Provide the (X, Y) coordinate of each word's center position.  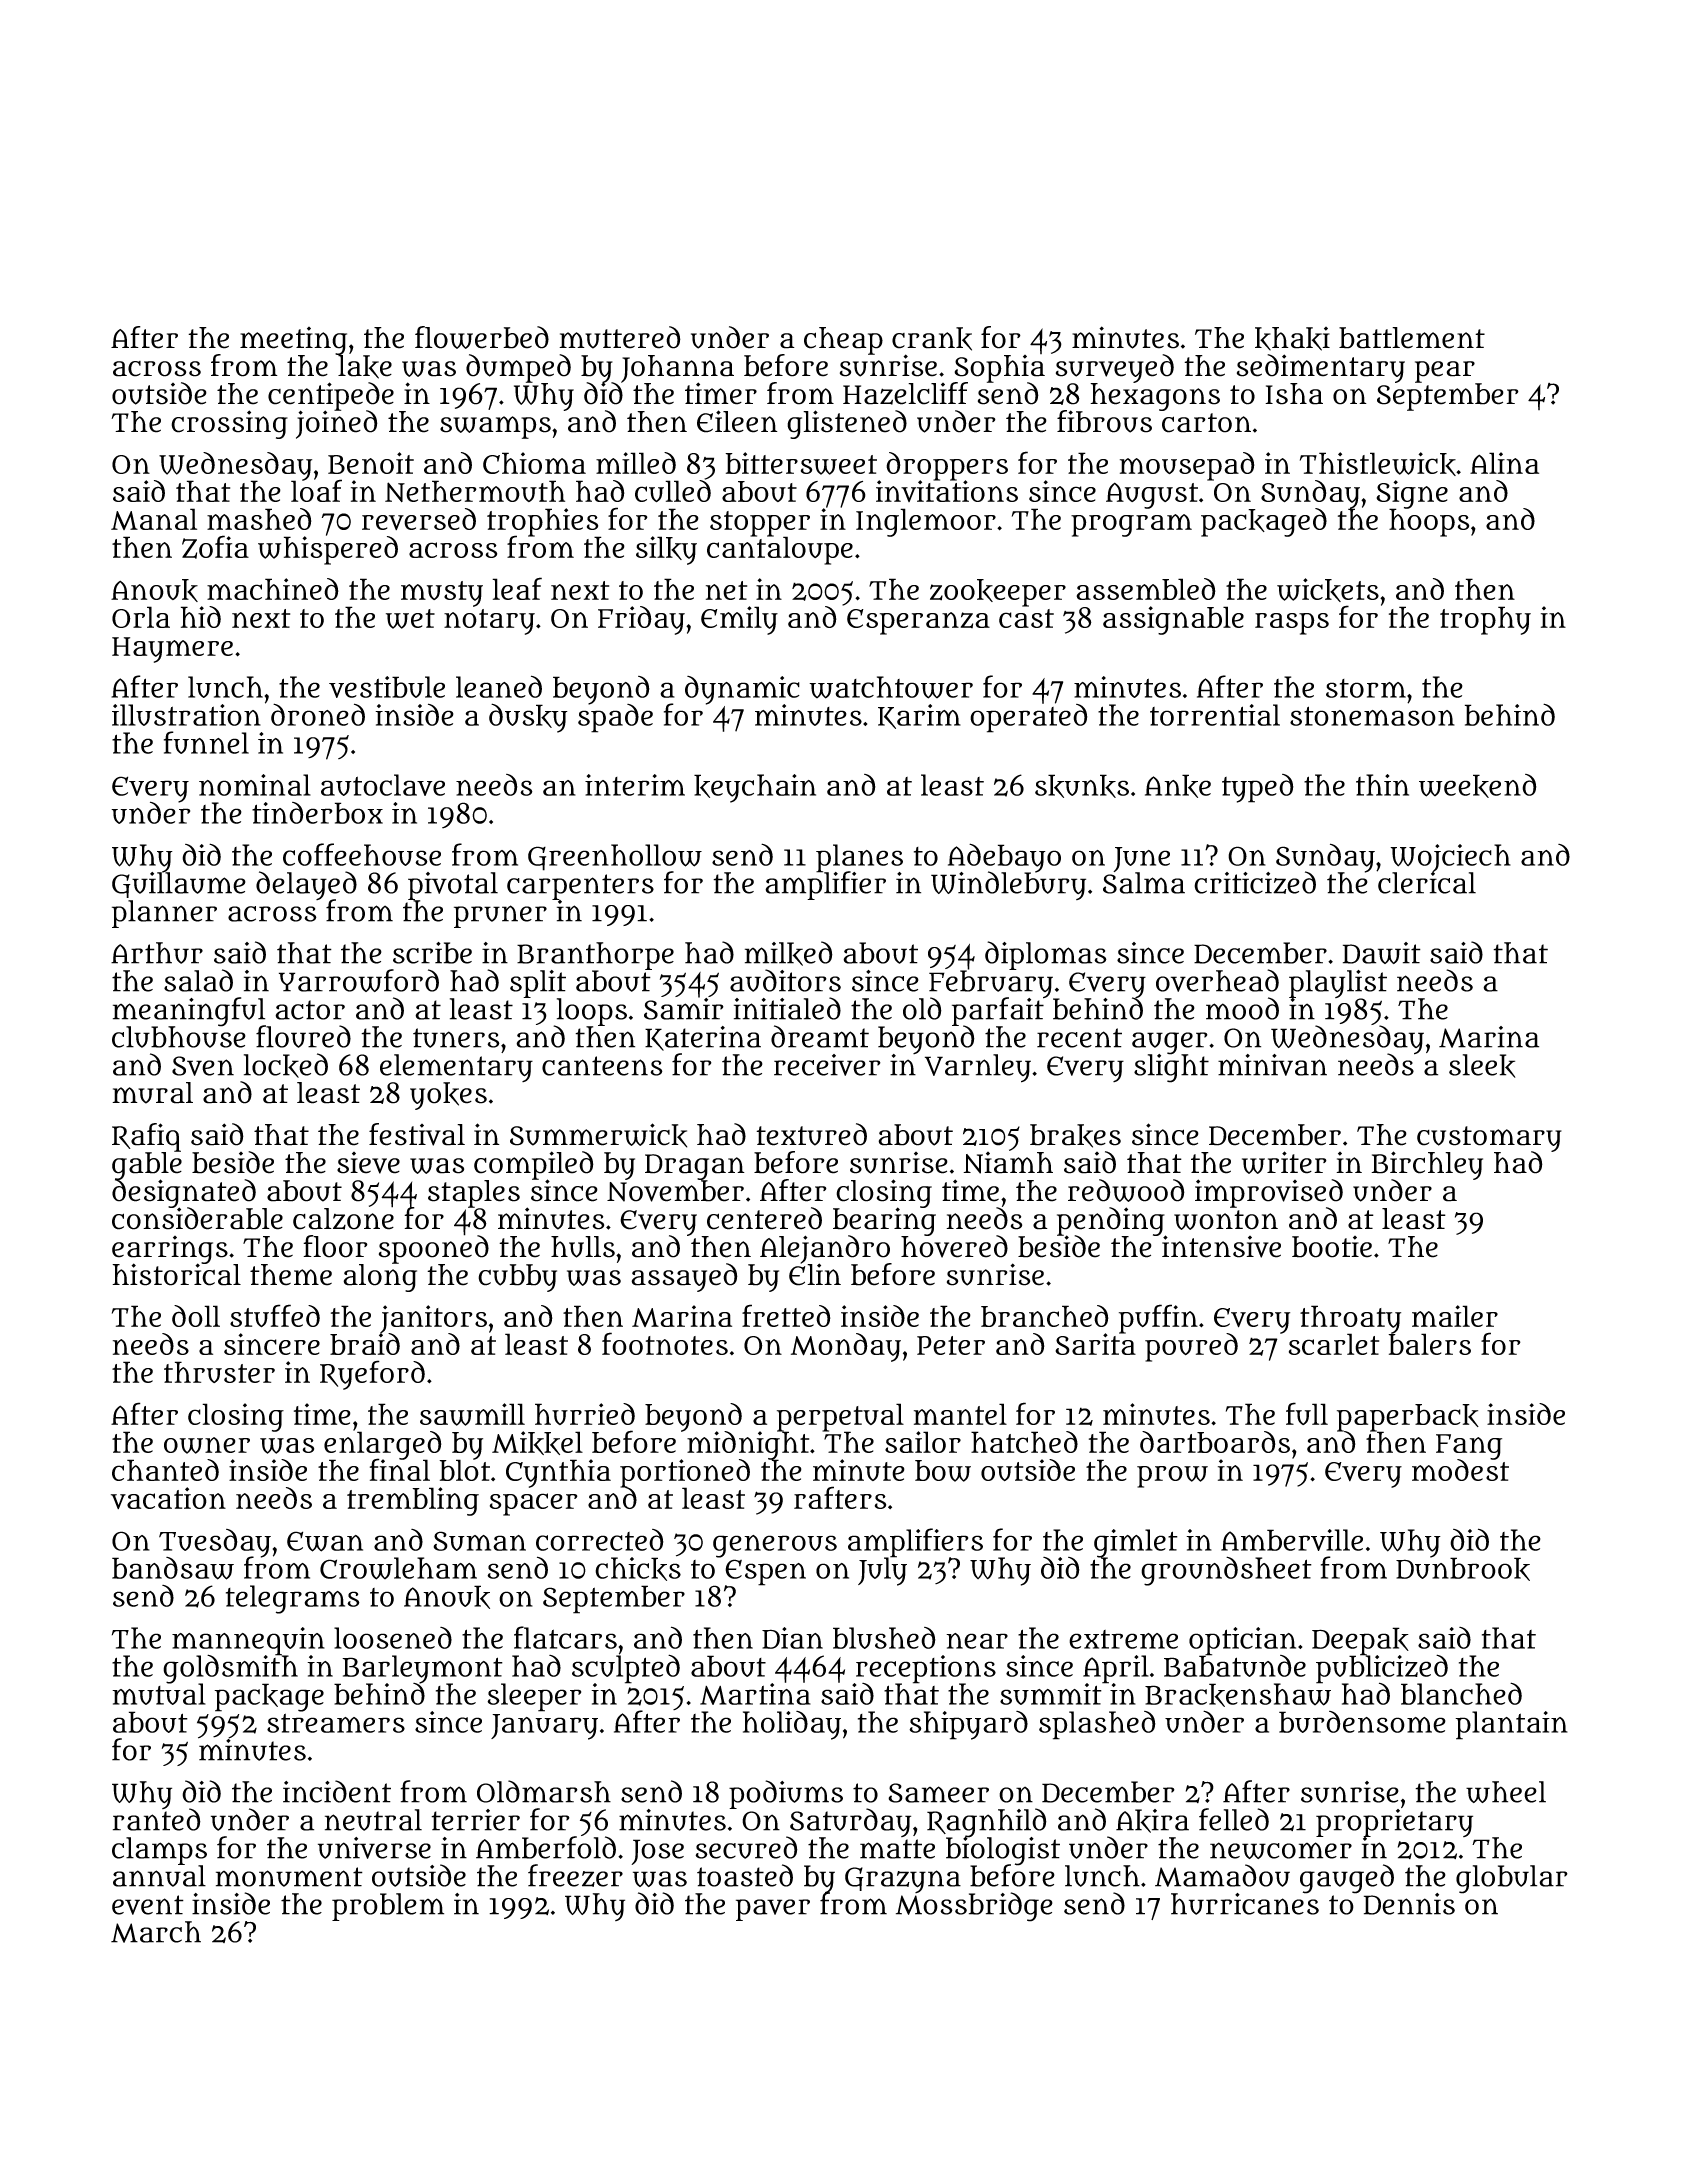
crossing (229, 424)
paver (773, 1910)
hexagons (1155, 397)
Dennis (1409, 1904)
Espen (765, 1572)
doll (196, 1316)
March (156, 1932)
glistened (847, 424)
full (1307, 1413)
